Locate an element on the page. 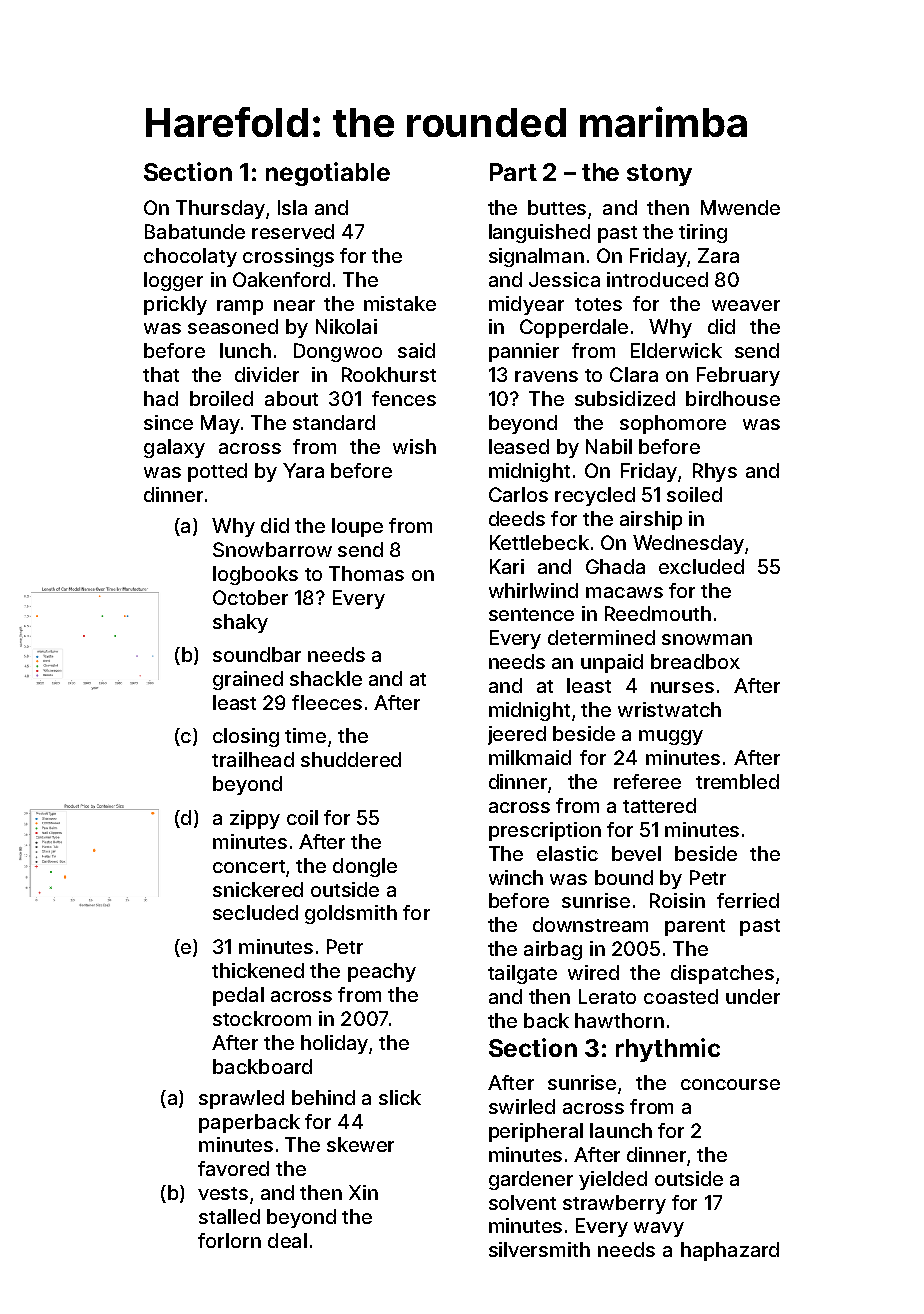 Image resolution: width=924 pixels, height=1314 pixels. macaws is located at coordinates (624, 592).
